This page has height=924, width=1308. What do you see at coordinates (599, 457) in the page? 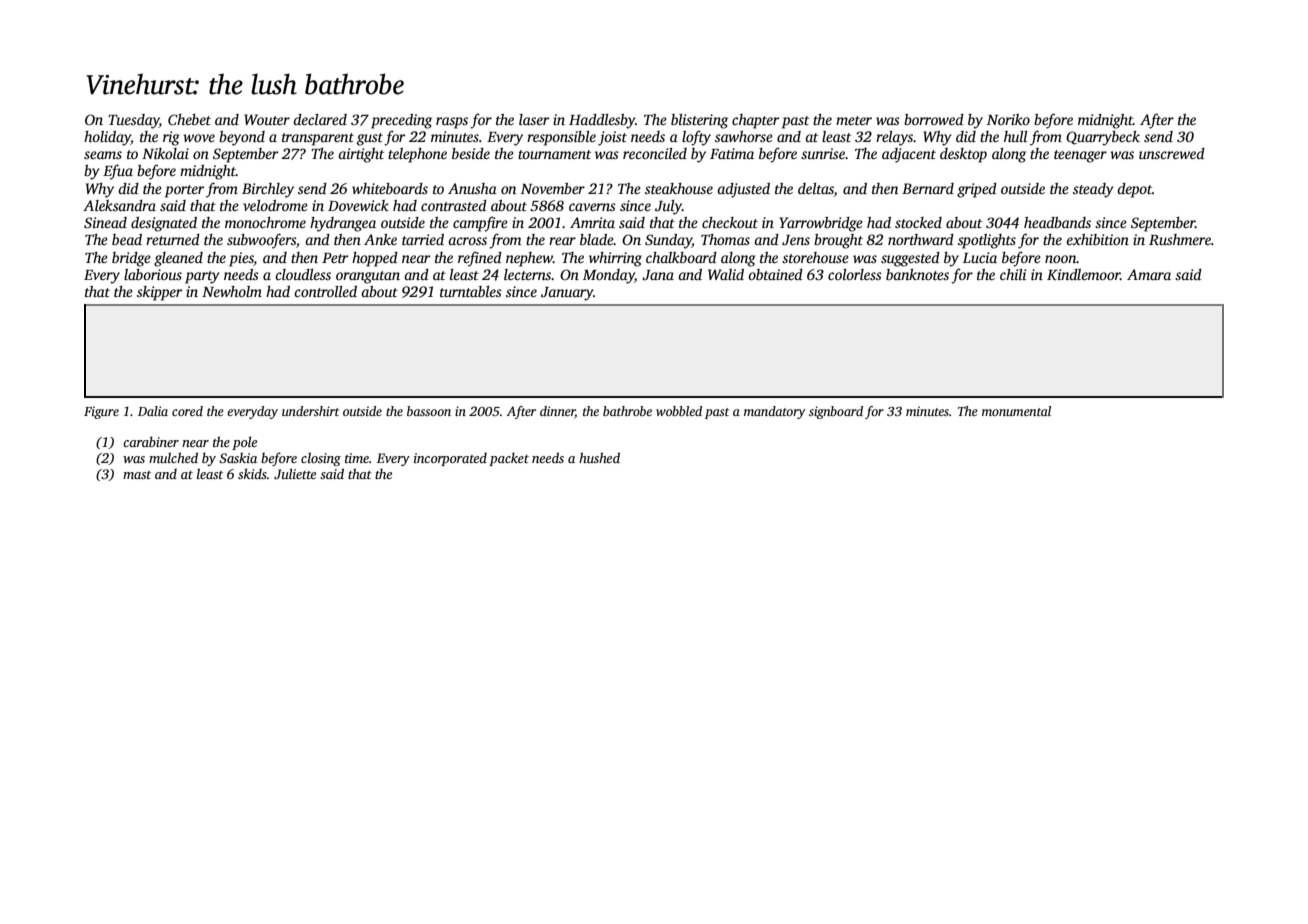
I see `hushed` at bounding box center [599, 457].
